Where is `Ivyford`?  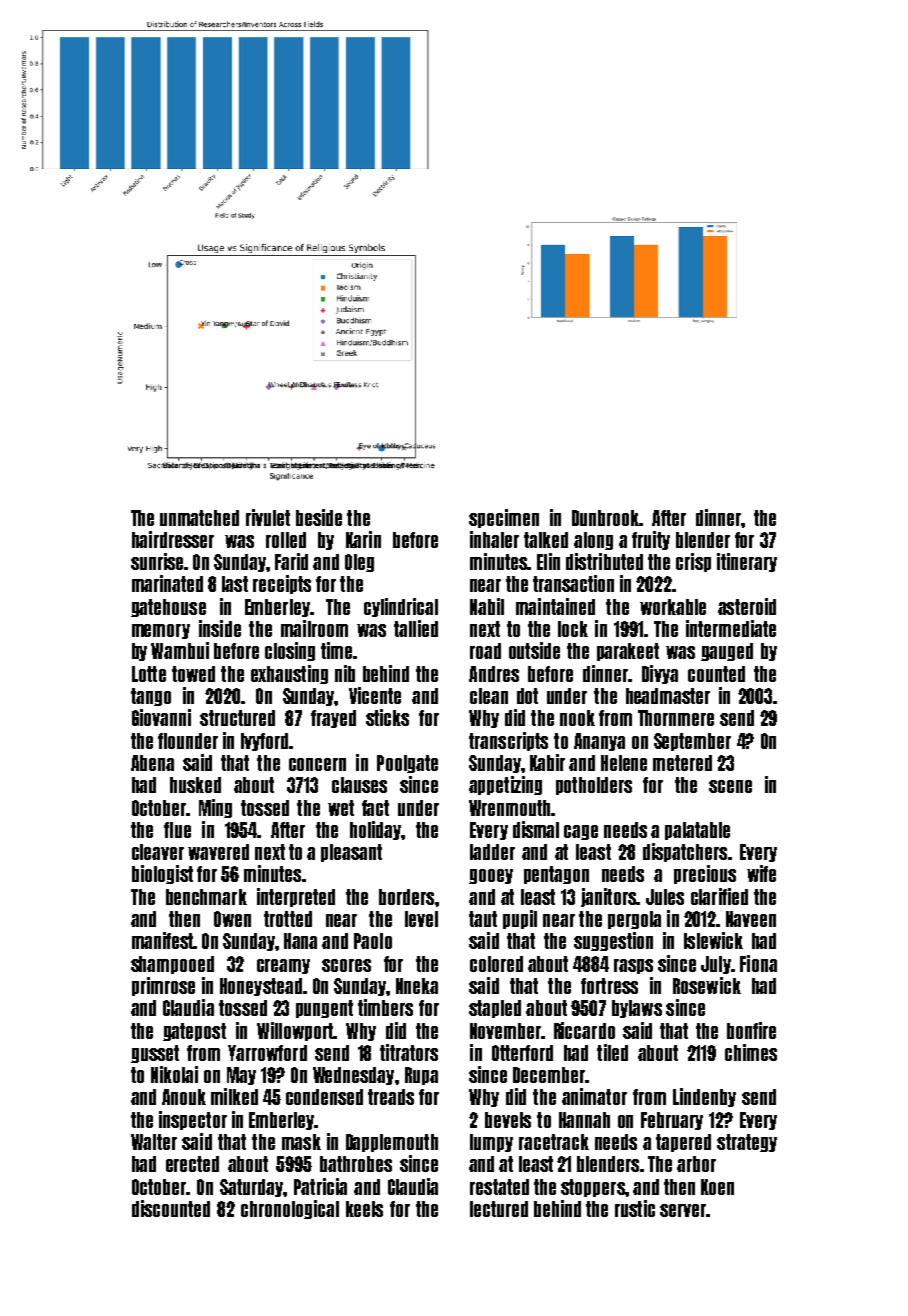 Ivyford is located at coordinates (264, 742).
